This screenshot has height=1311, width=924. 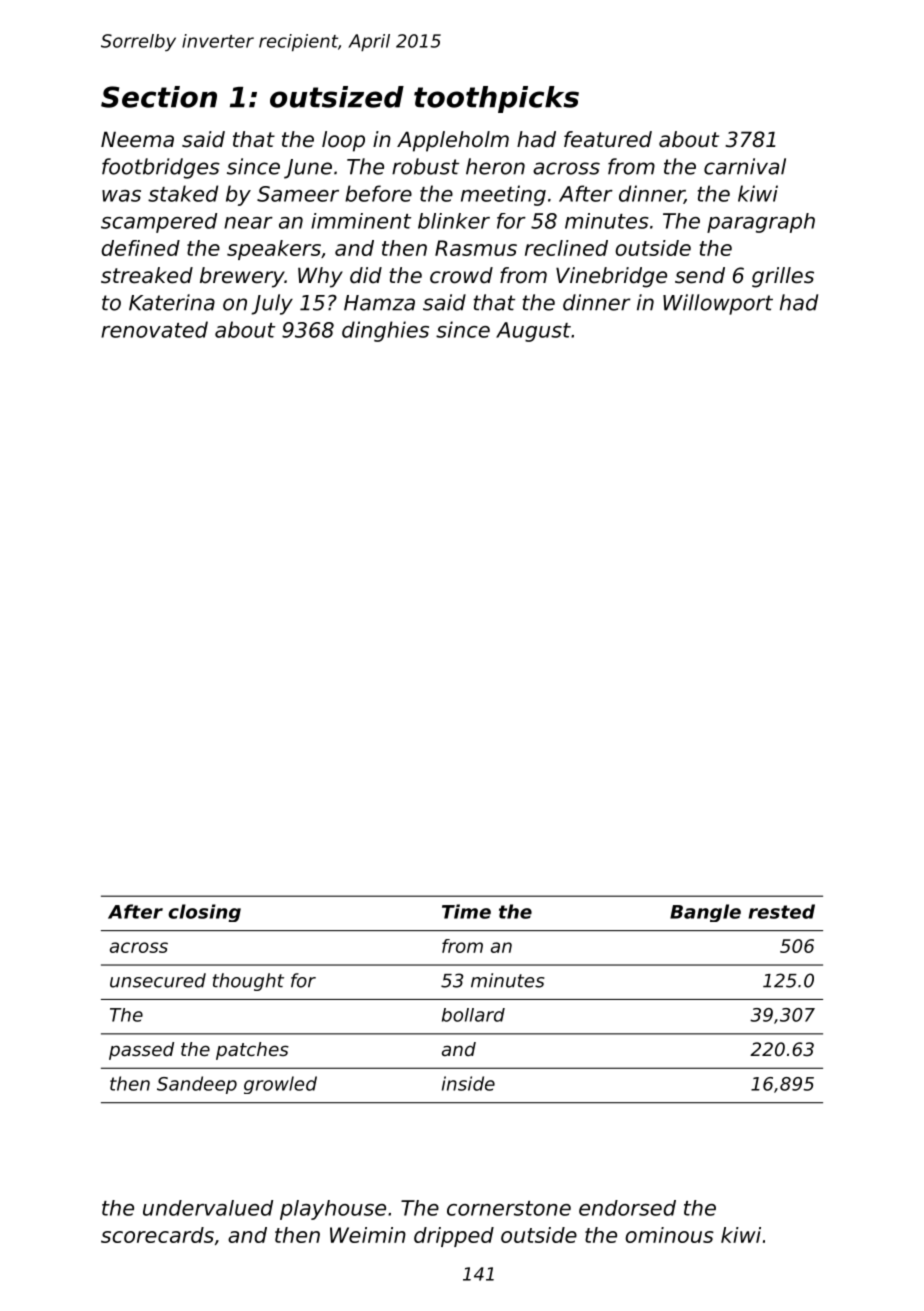 What do you see at coordinates (159, 97) in the screenshot?
I see `Section` at bounding box center [159, 97].
